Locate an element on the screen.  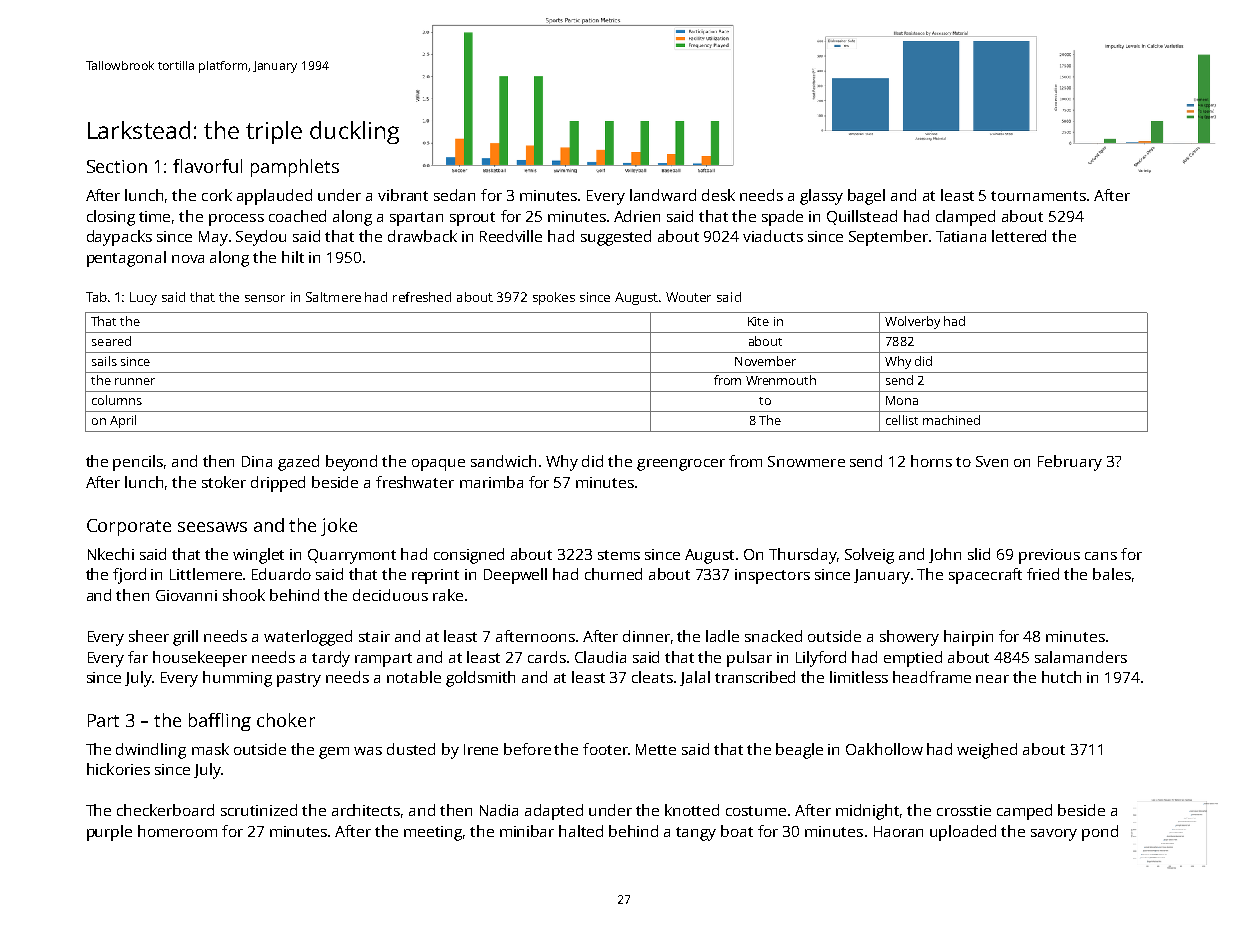
sensor is located at coordinates (265, 298).
